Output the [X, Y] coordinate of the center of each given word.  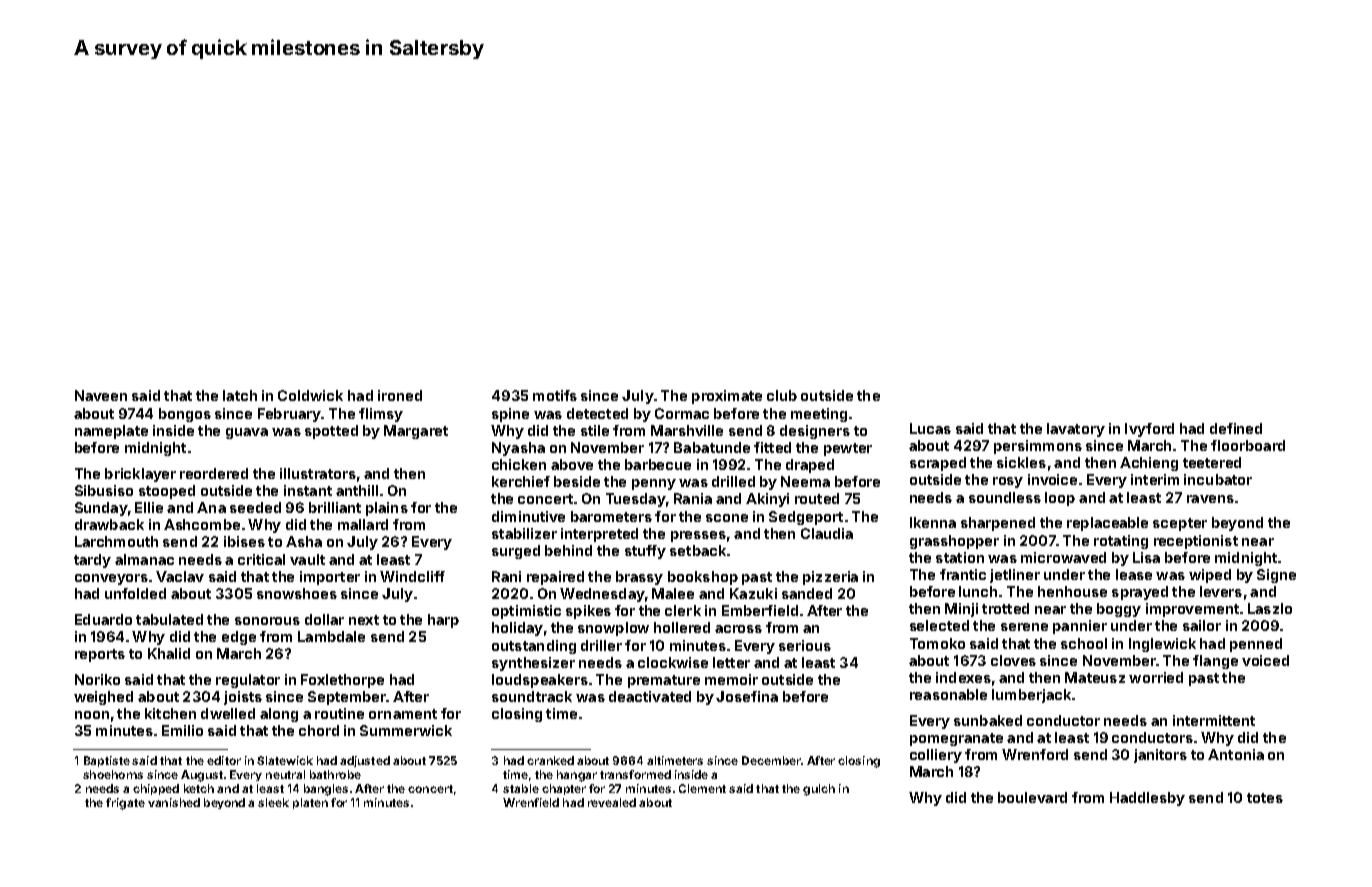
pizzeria [830, 578]
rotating [1121, 542]
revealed [612, 802]
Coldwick [310, 395]
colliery [936, 756]
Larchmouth [116, 541]
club [782, 395]
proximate [727, 397]
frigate [125, 804]
